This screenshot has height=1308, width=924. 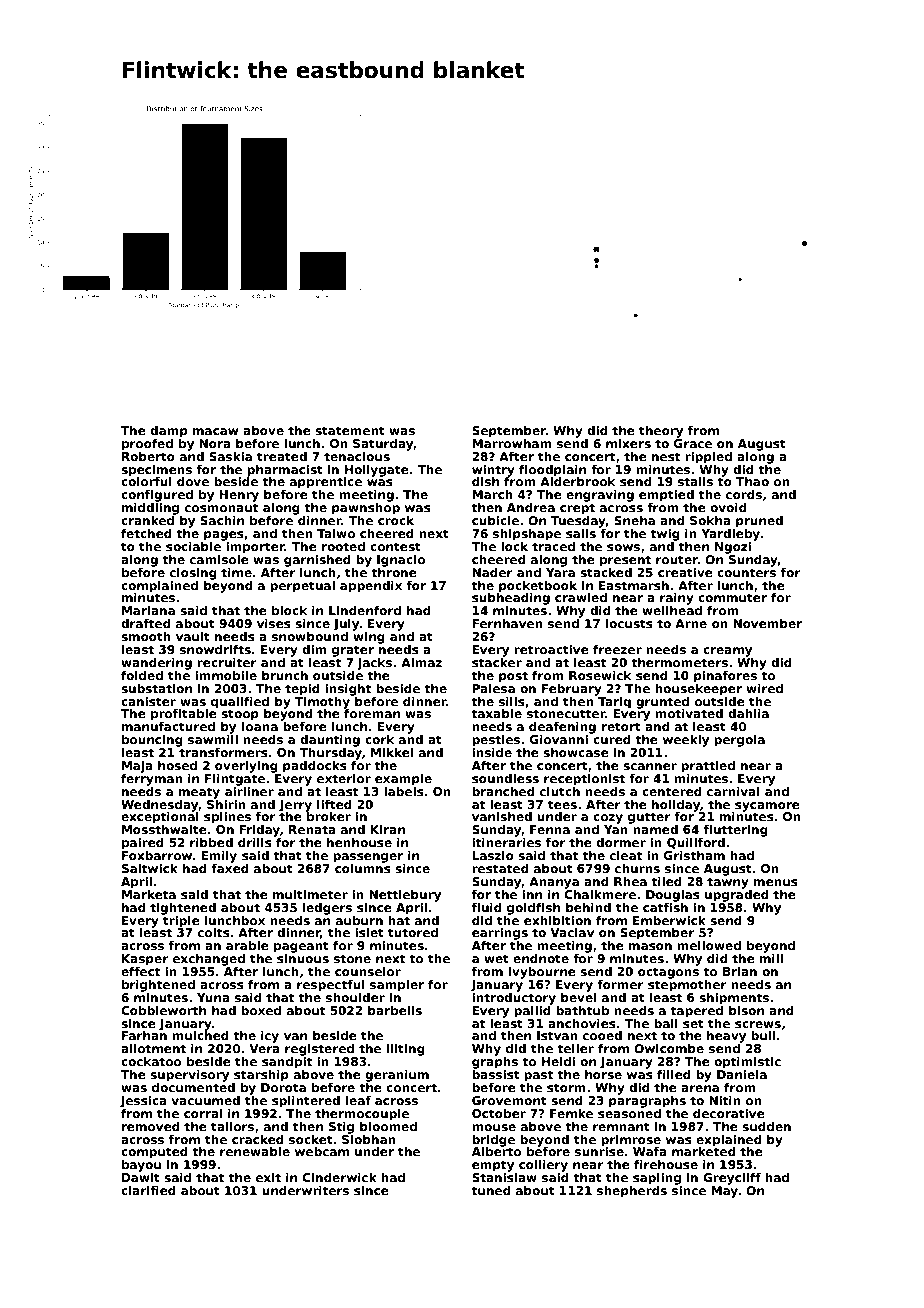 What do you see at coordinates (661, 432) in the screenshot?
I see `theory` at bounding box center [661, 432].
